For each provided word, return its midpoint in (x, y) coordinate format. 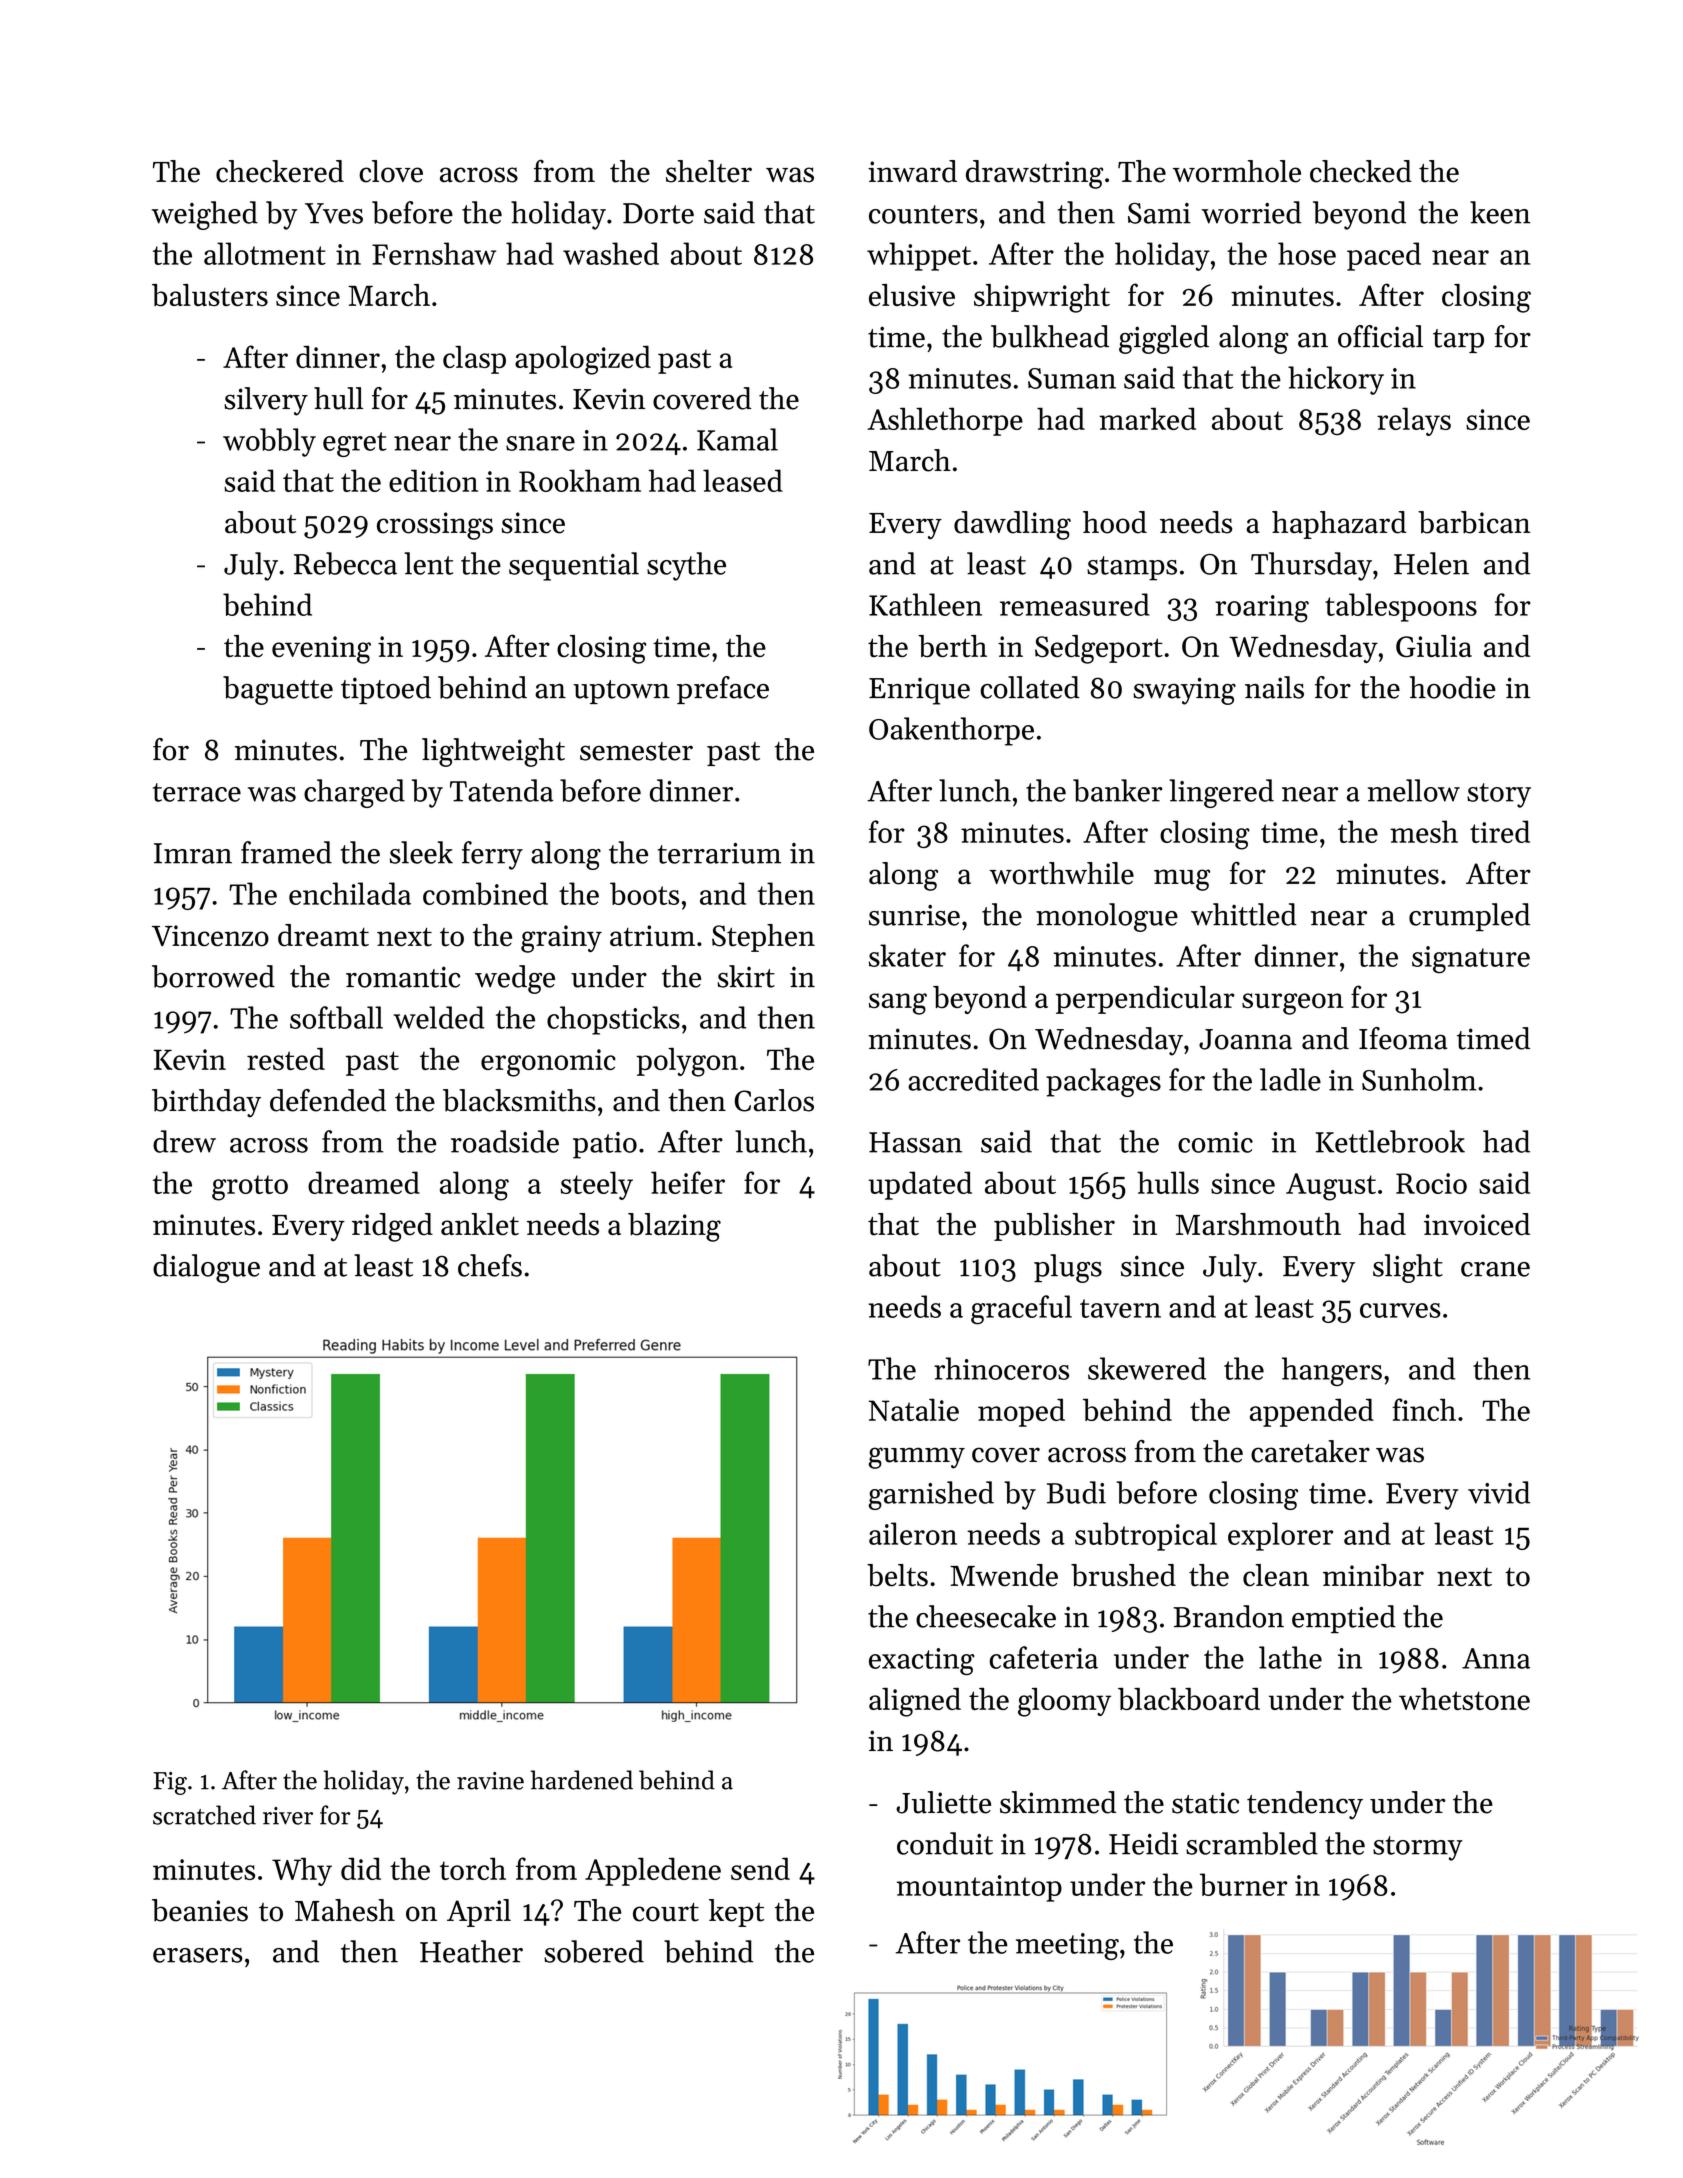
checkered (280, 171)
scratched (204, 1815)
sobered (594, 1951)
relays (1414, 421)
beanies (200, 1910)
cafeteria (1044, 1657)
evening (321, 650)
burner (1243, 1884)
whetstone (1464, 1699)
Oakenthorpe (951, 731)
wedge (515, 979)
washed (611, 253)
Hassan (915, 1142)
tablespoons (1401, 607)
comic (1215, 1142)
